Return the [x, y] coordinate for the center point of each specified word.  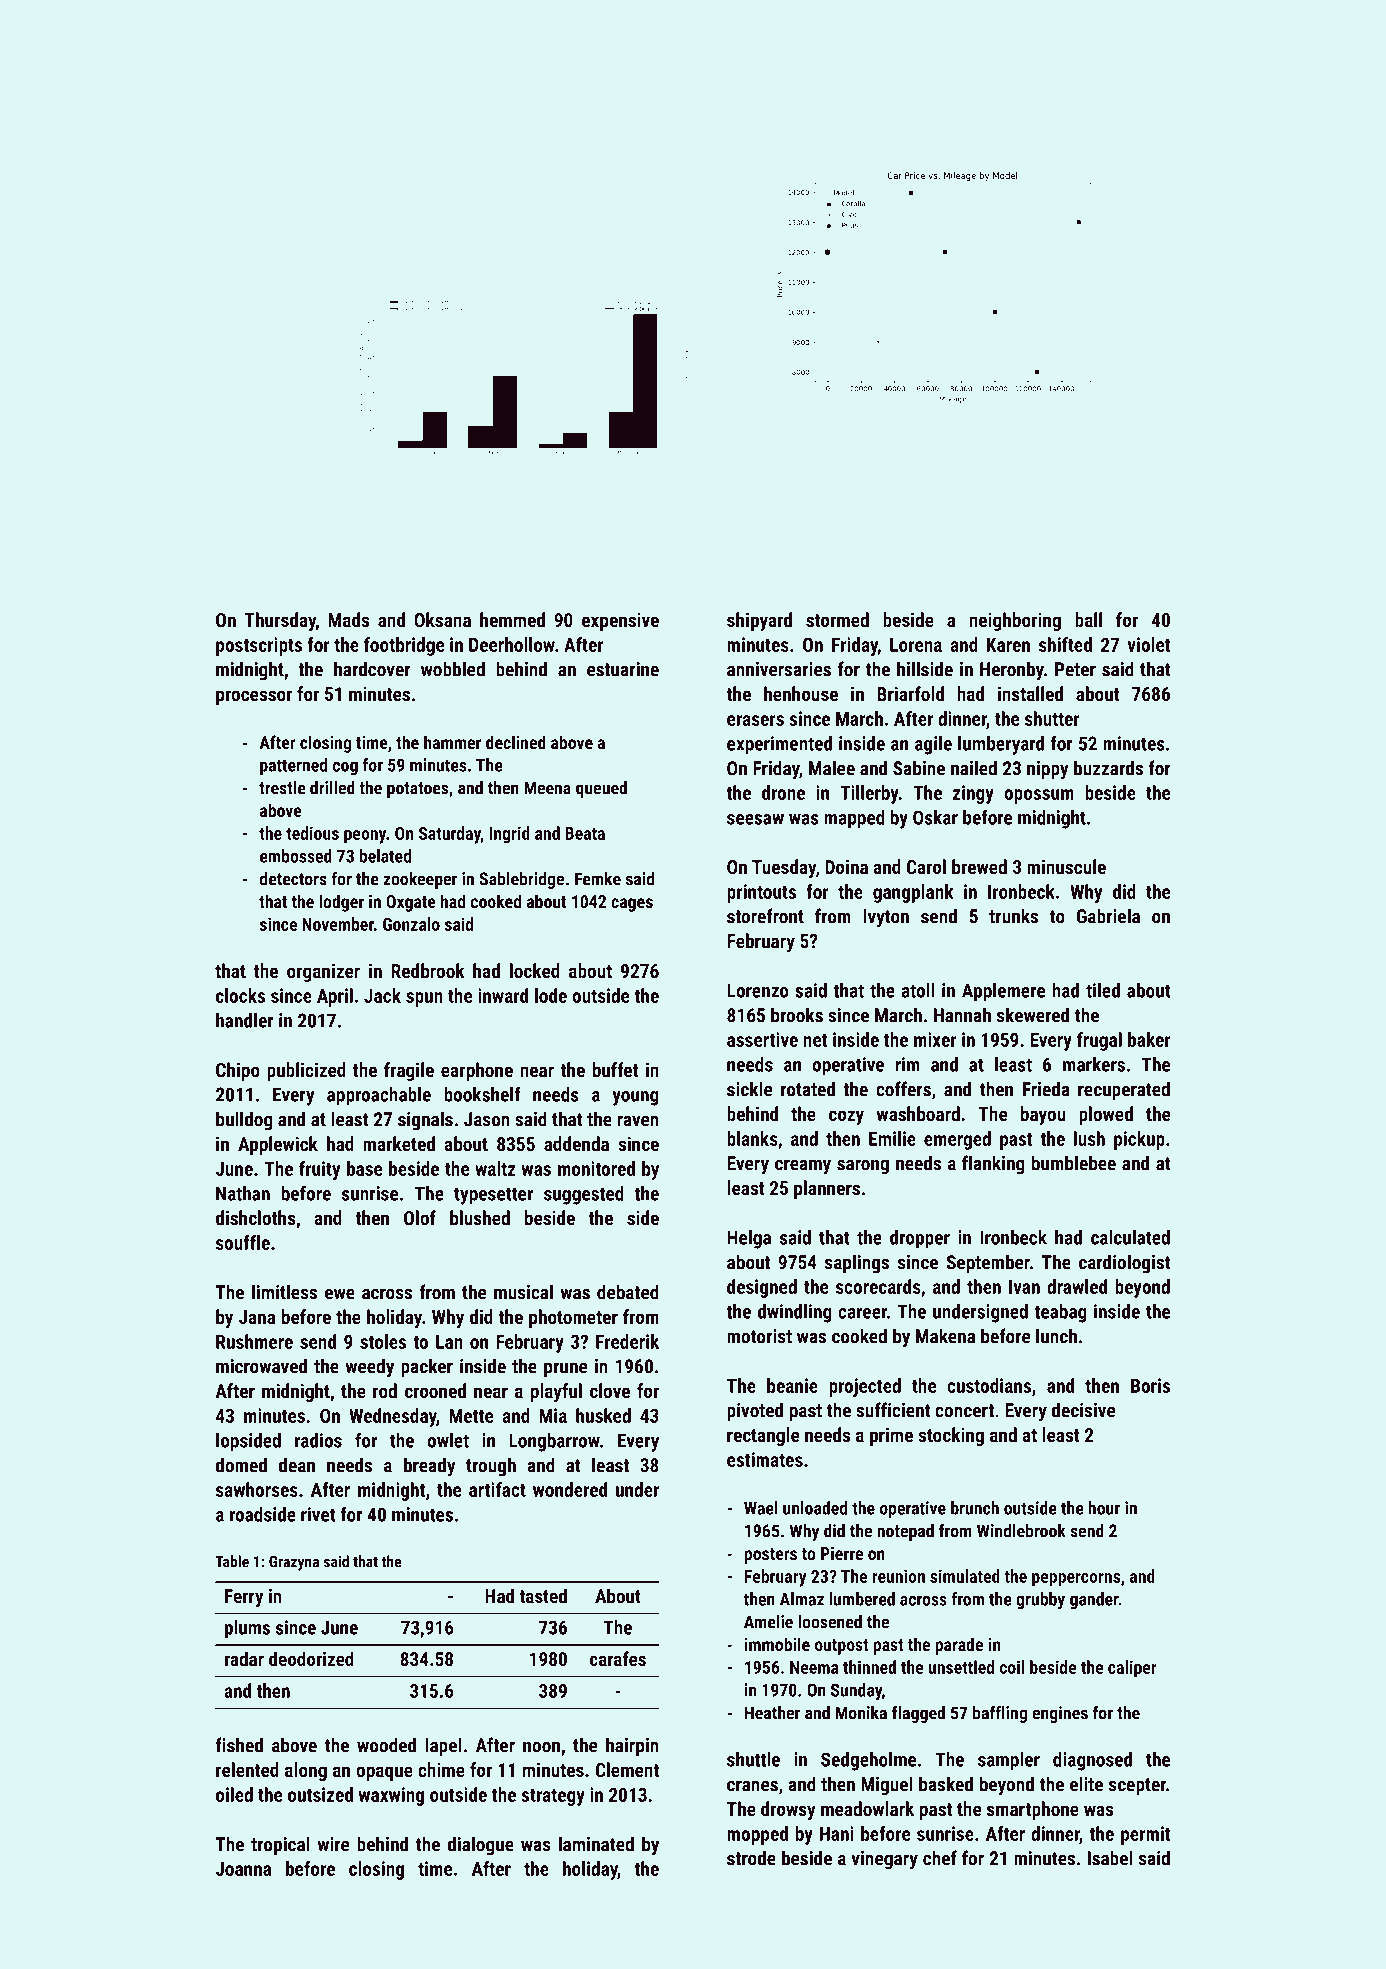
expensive [620, 621]
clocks [240, 995]
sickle [749, 1089]
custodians [989, 1385]
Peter [1075, 669]
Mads [348, 619]
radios [318, 1440]
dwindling [795, 1313]
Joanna [243, 1869]
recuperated [1124, 1090]
